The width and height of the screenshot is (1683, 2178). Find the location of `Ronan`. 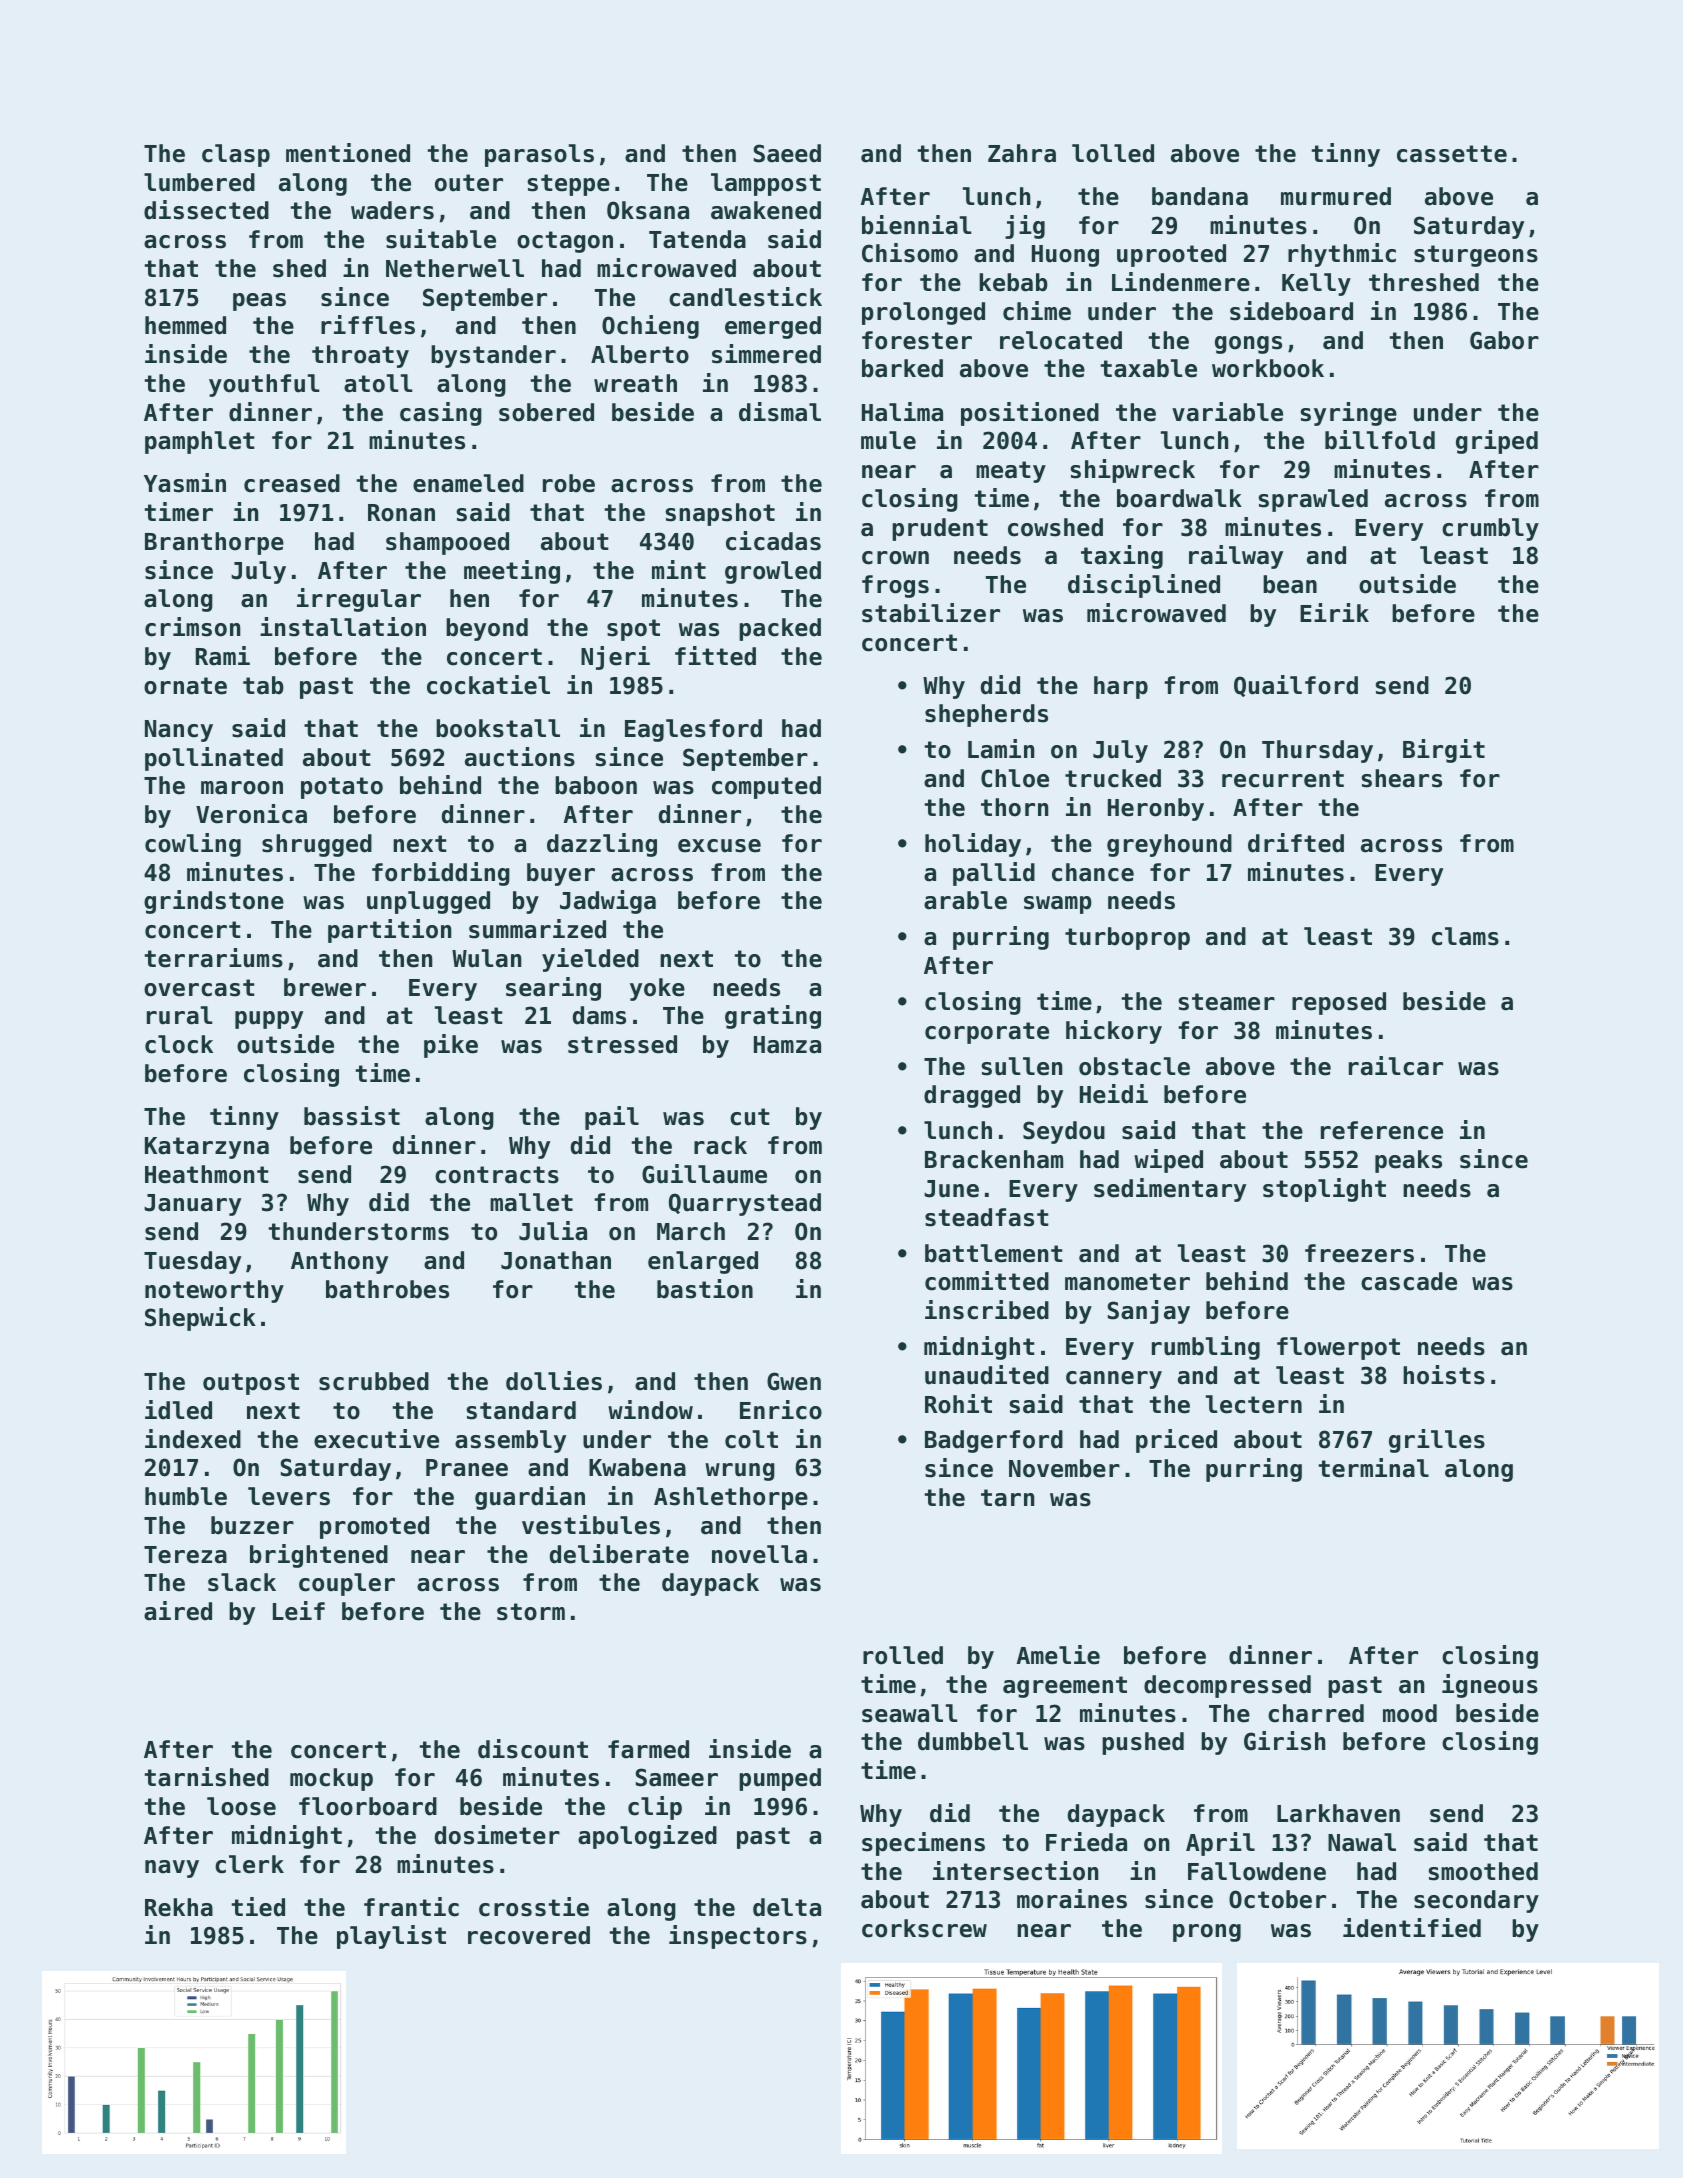

Ronan is located at coordinates (401, 513).
